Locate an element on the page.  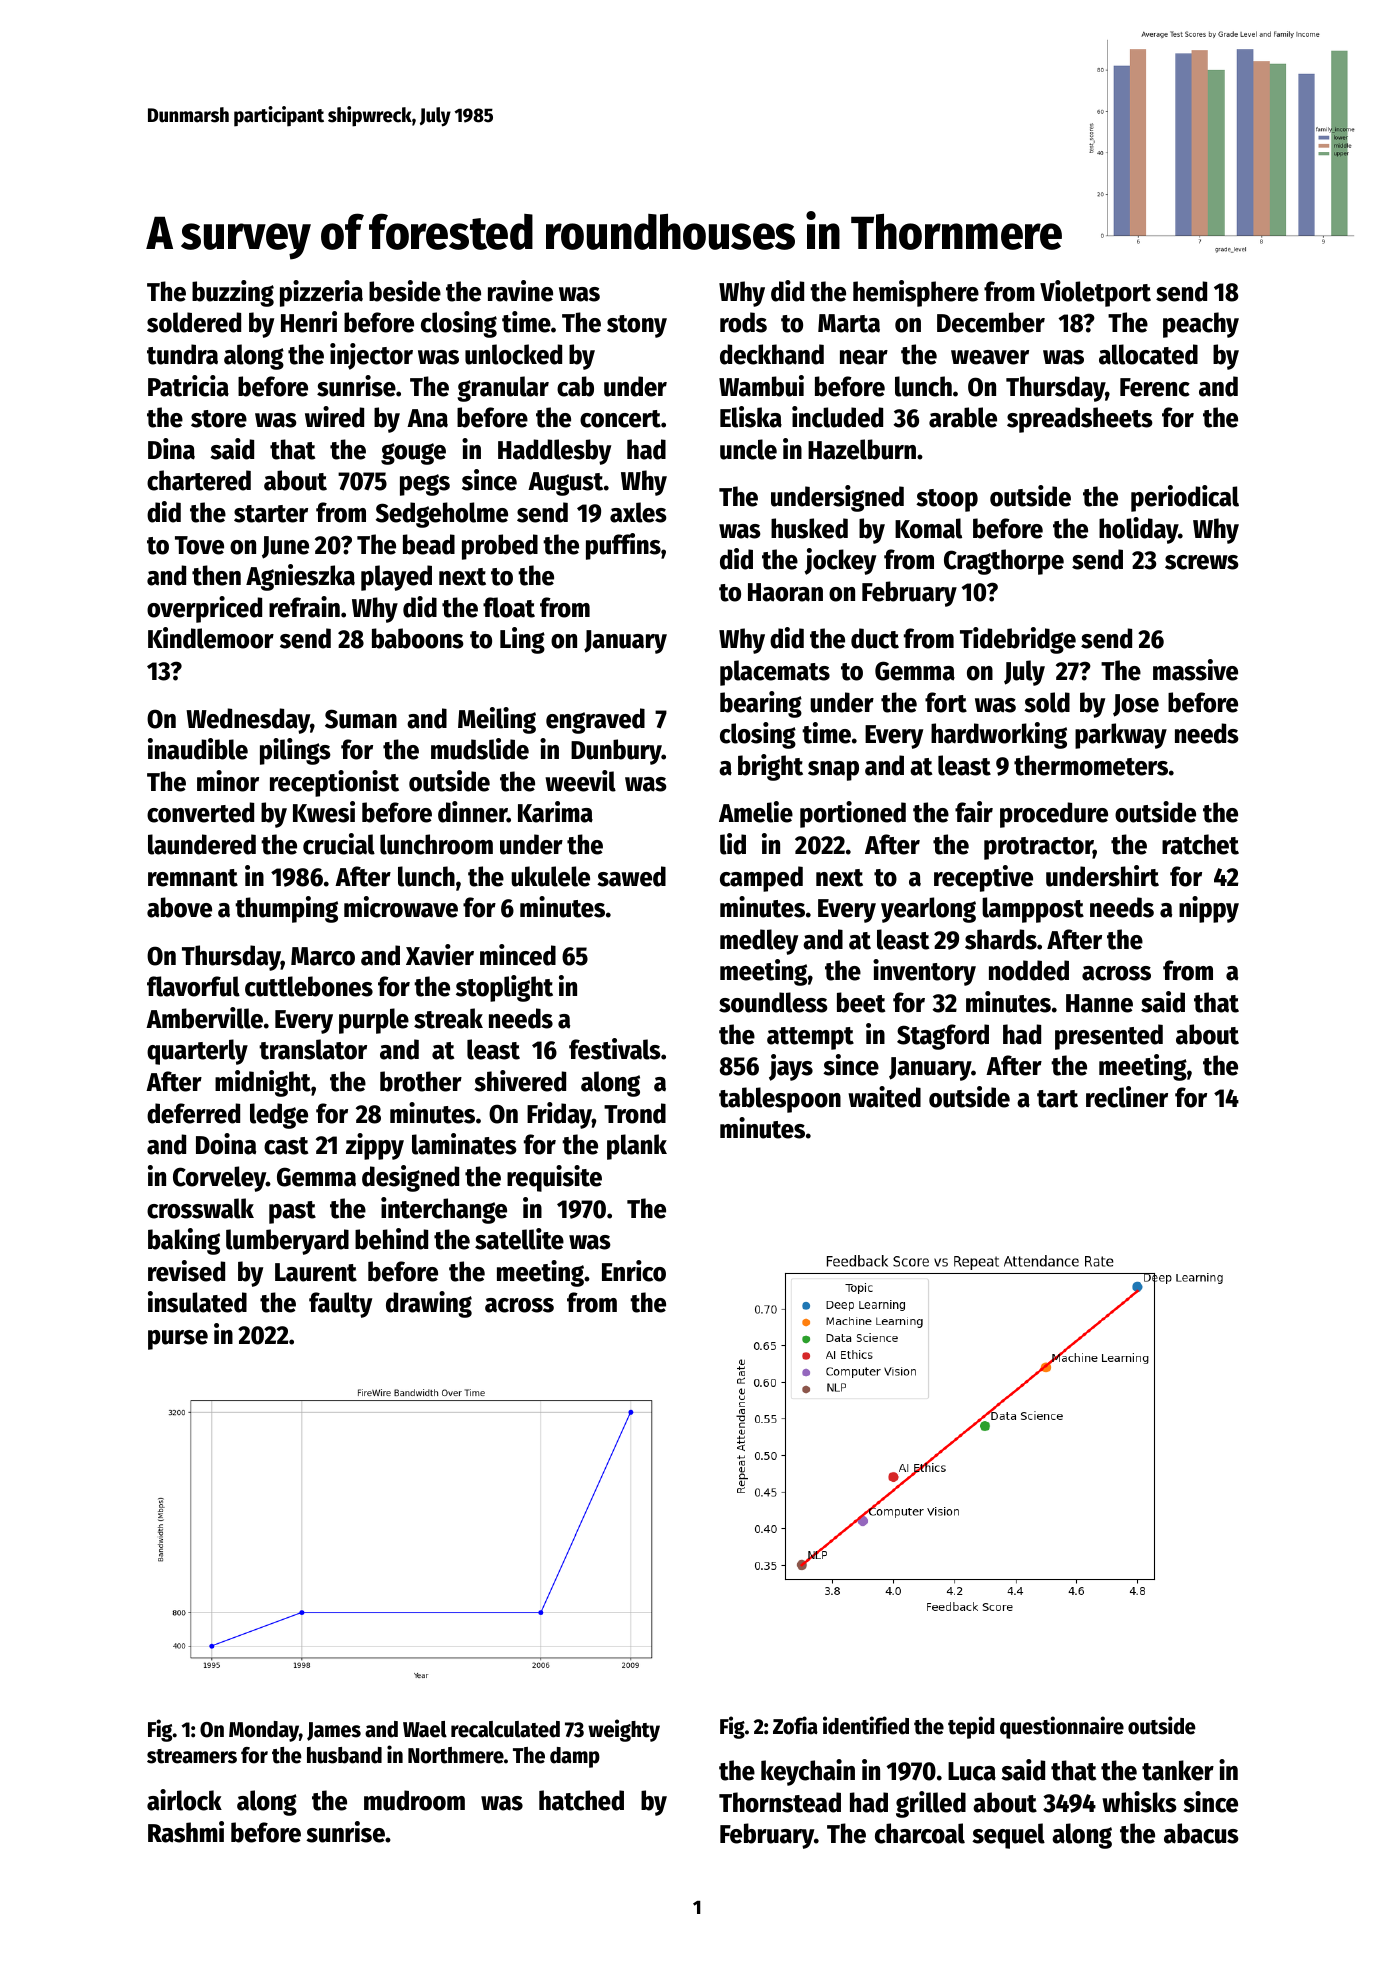
presented is located at coordinates (1109, 1037).
